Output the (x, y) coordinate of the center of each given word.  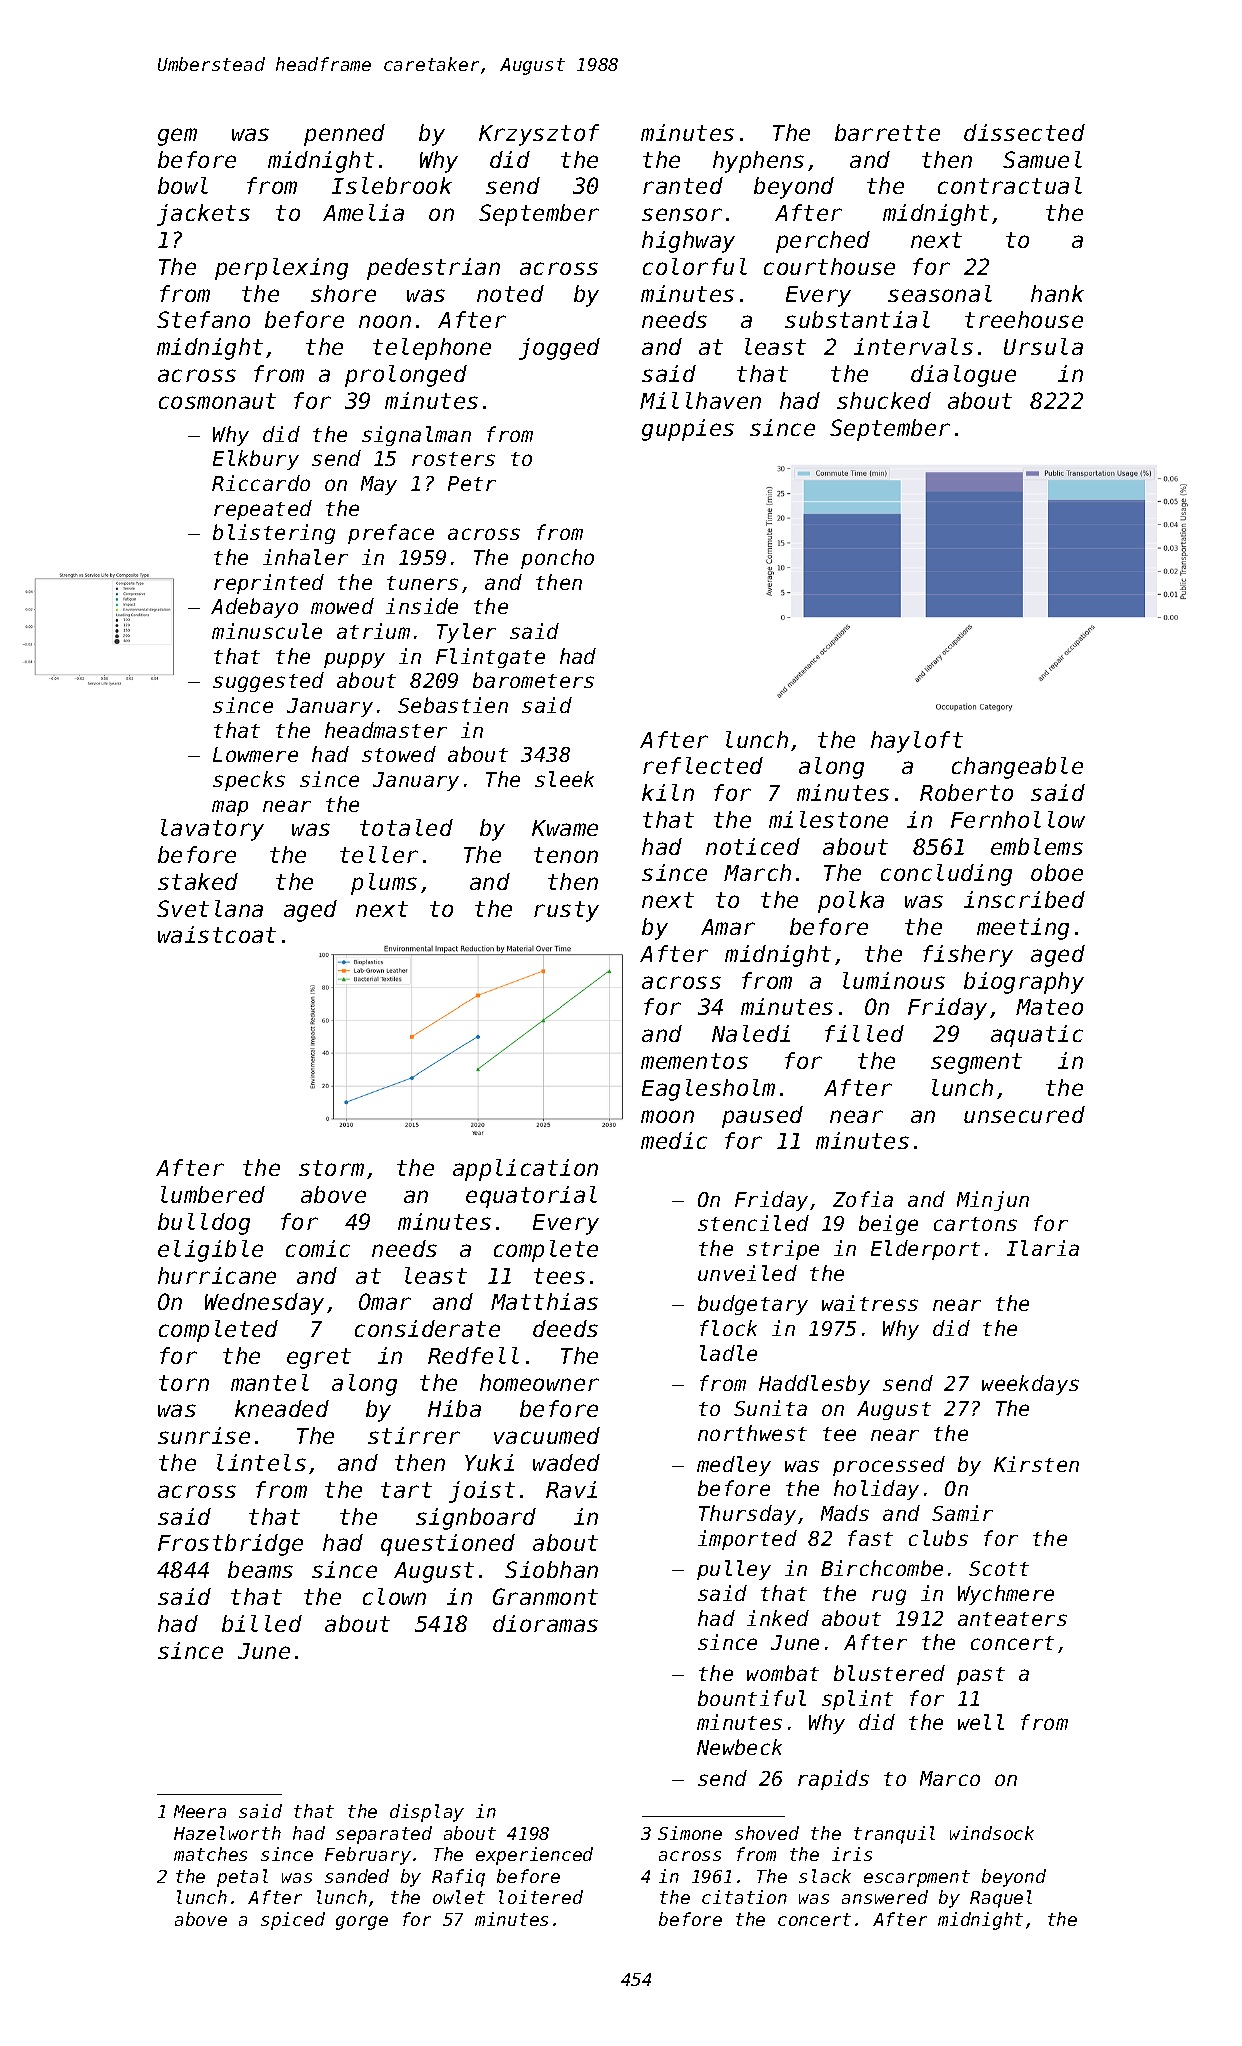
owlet (459, 1897)
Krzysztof (539, 135)
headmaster (386, 730)
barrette (887, 132)
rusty (566, 911)
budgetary (753, 1305)
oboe (1057, 872)
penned (344, 135)
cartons (975, 1224)
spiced (293, 1921)
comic (318, 1248)
